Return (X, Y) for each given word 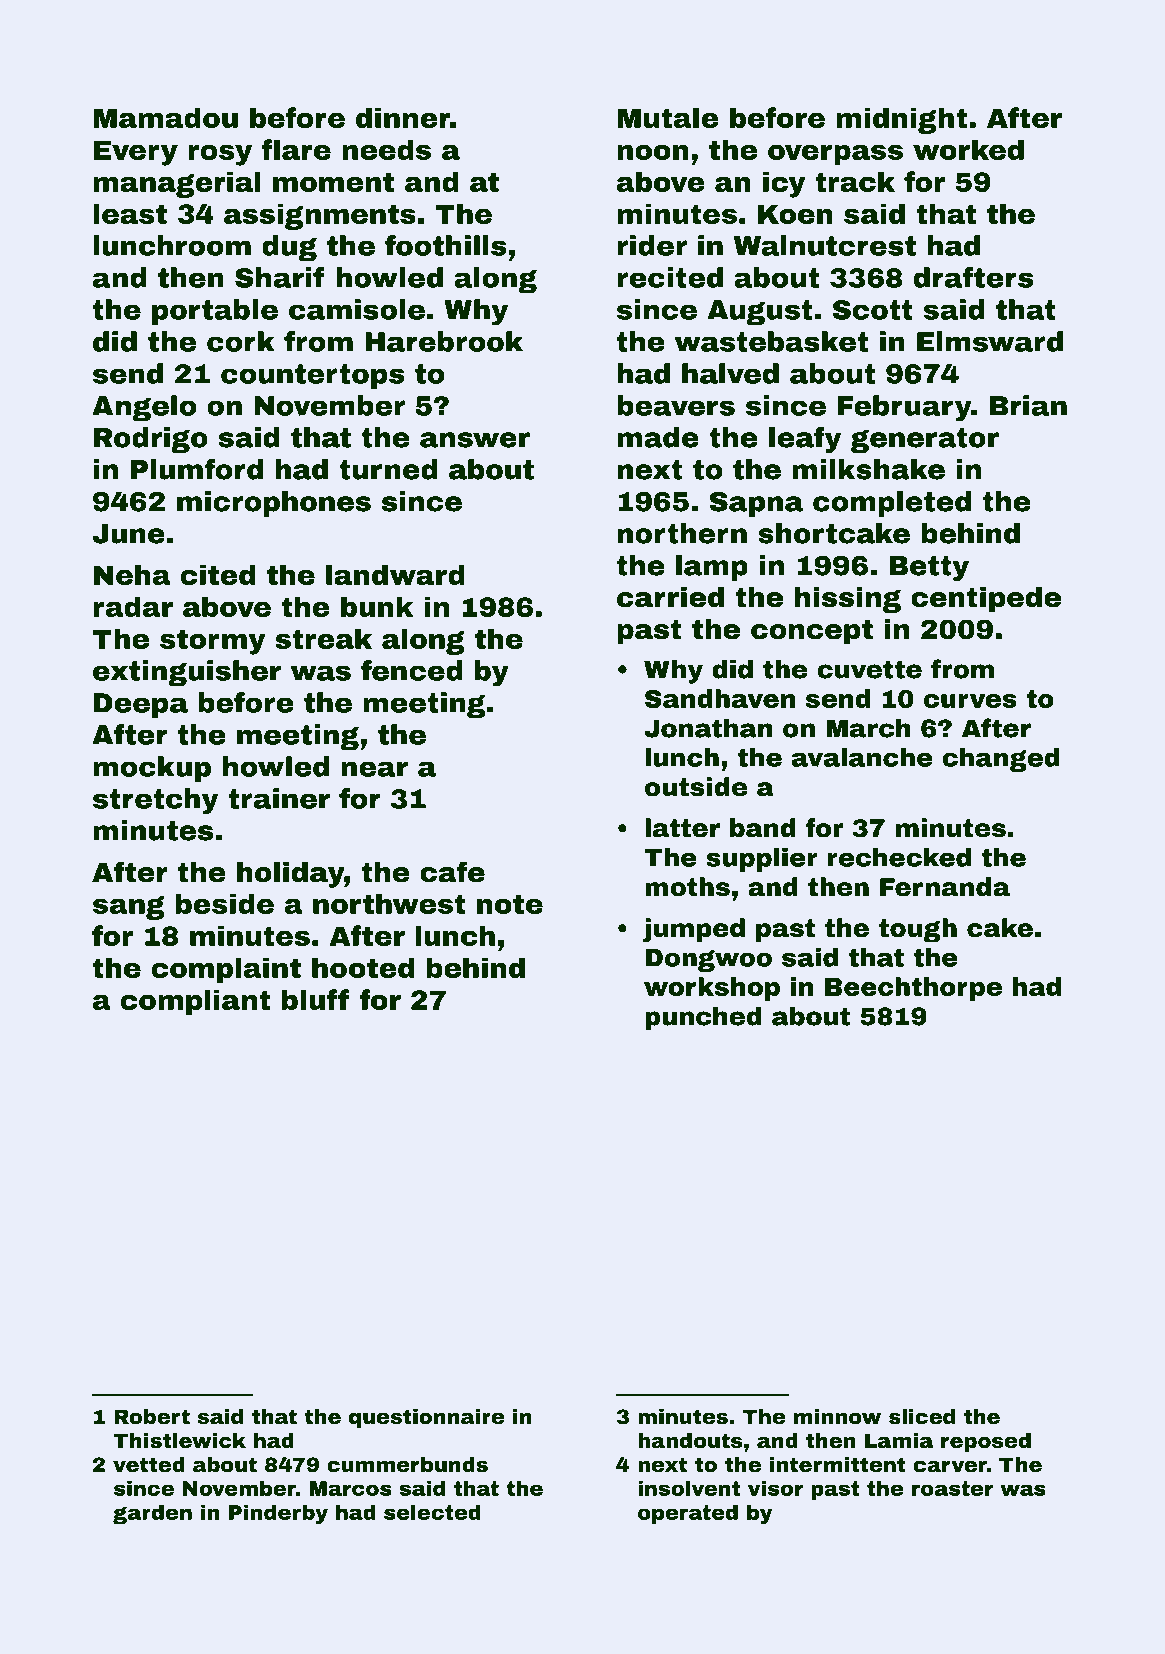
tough (918, 930)
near (374, 769)
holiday (290, 875)
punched (703, 1018)
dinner (403, 117)
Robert (152, 1416)
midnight (901, 120)
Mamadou (165, 117)
